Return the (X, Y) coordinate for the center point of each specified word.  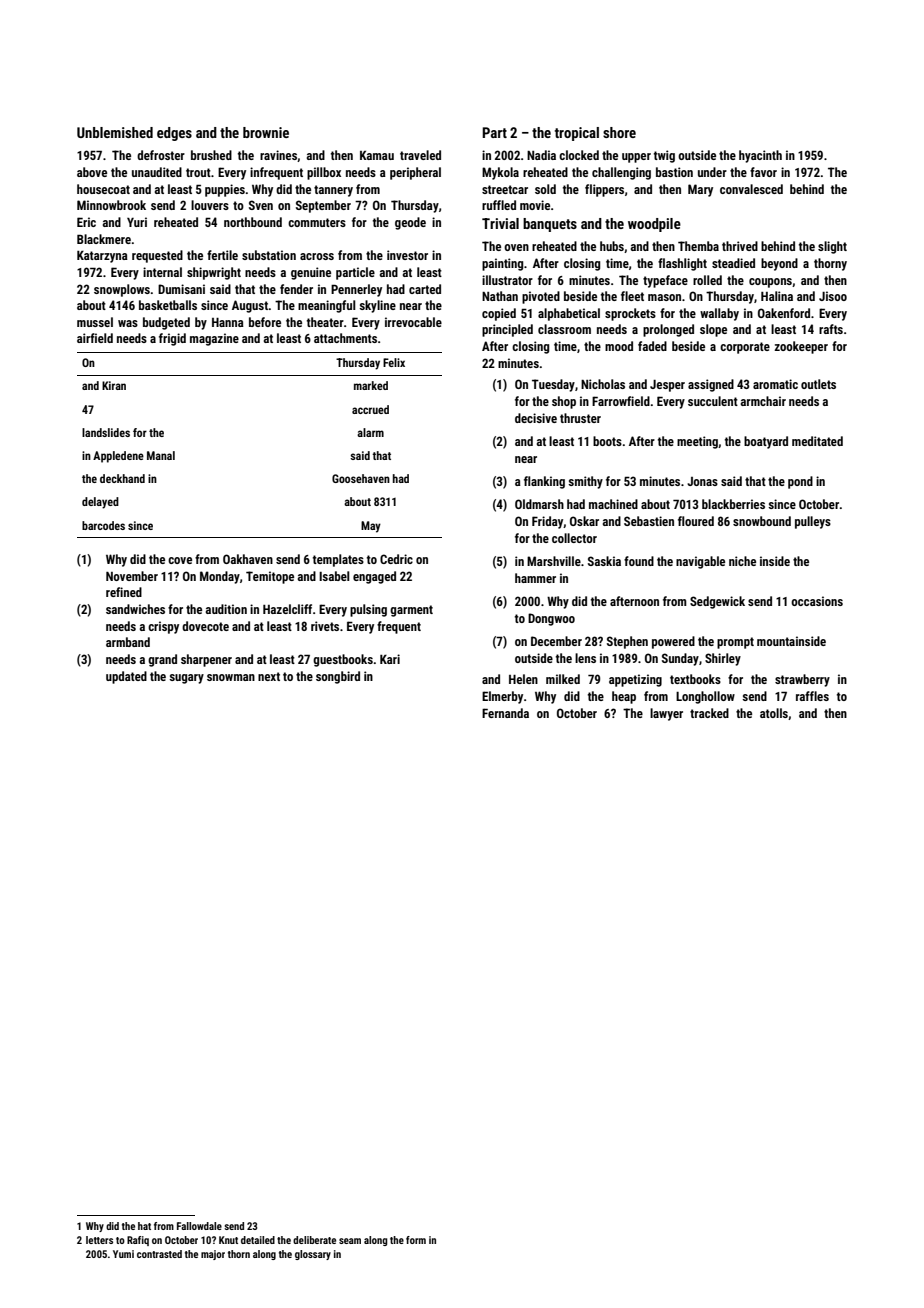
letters (99, 1240)
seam (350, 1241)
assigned (711, 385)
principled (507, 330)
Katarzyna (102, 257)
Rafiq (138, 1241)
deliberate (314, 1240)
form (416, 1240)
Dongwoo (551, 619)
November (132, 576)
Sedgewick (717, 602)
